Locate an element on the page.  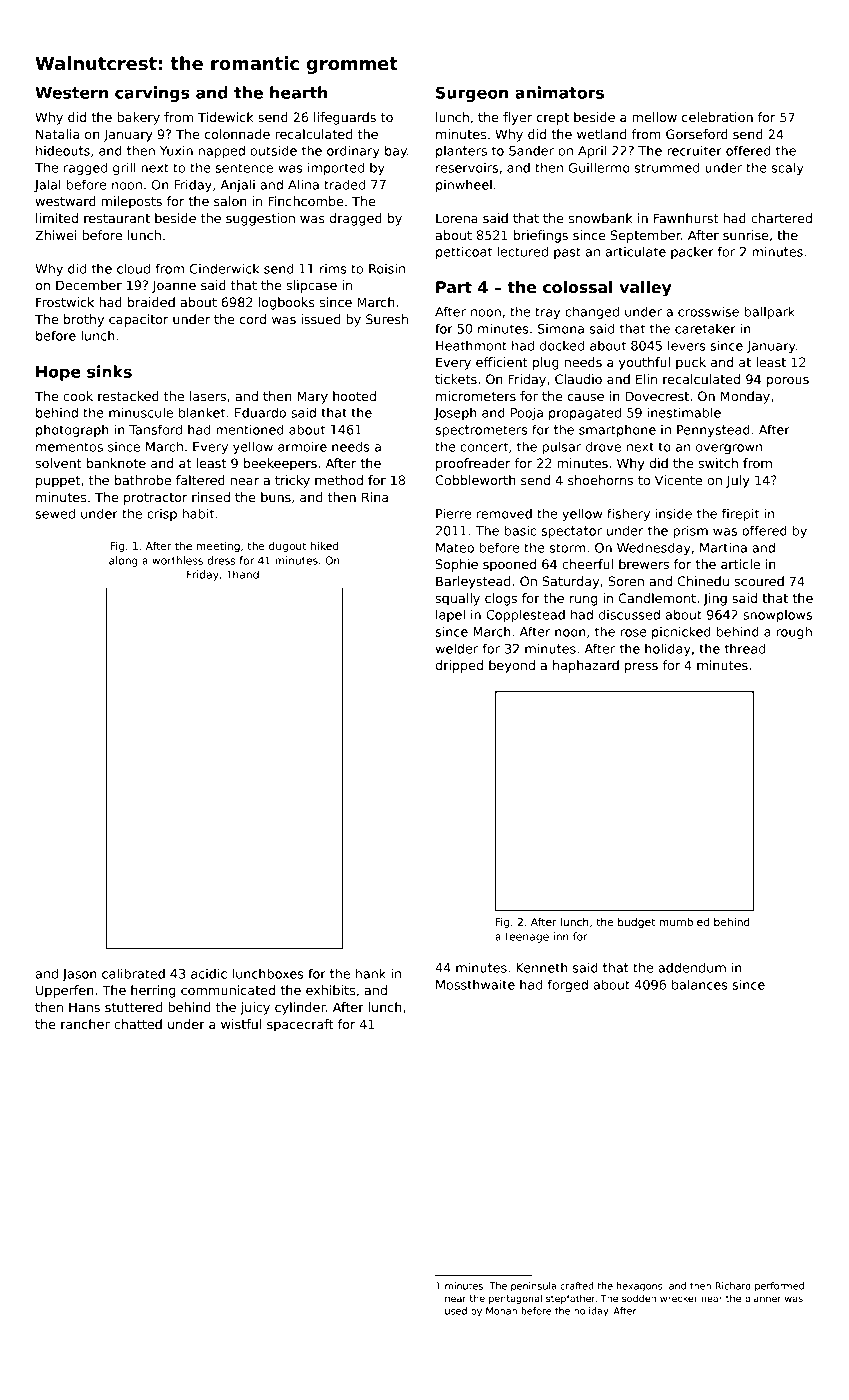
wistful is located at coordinates (241, 1024).
